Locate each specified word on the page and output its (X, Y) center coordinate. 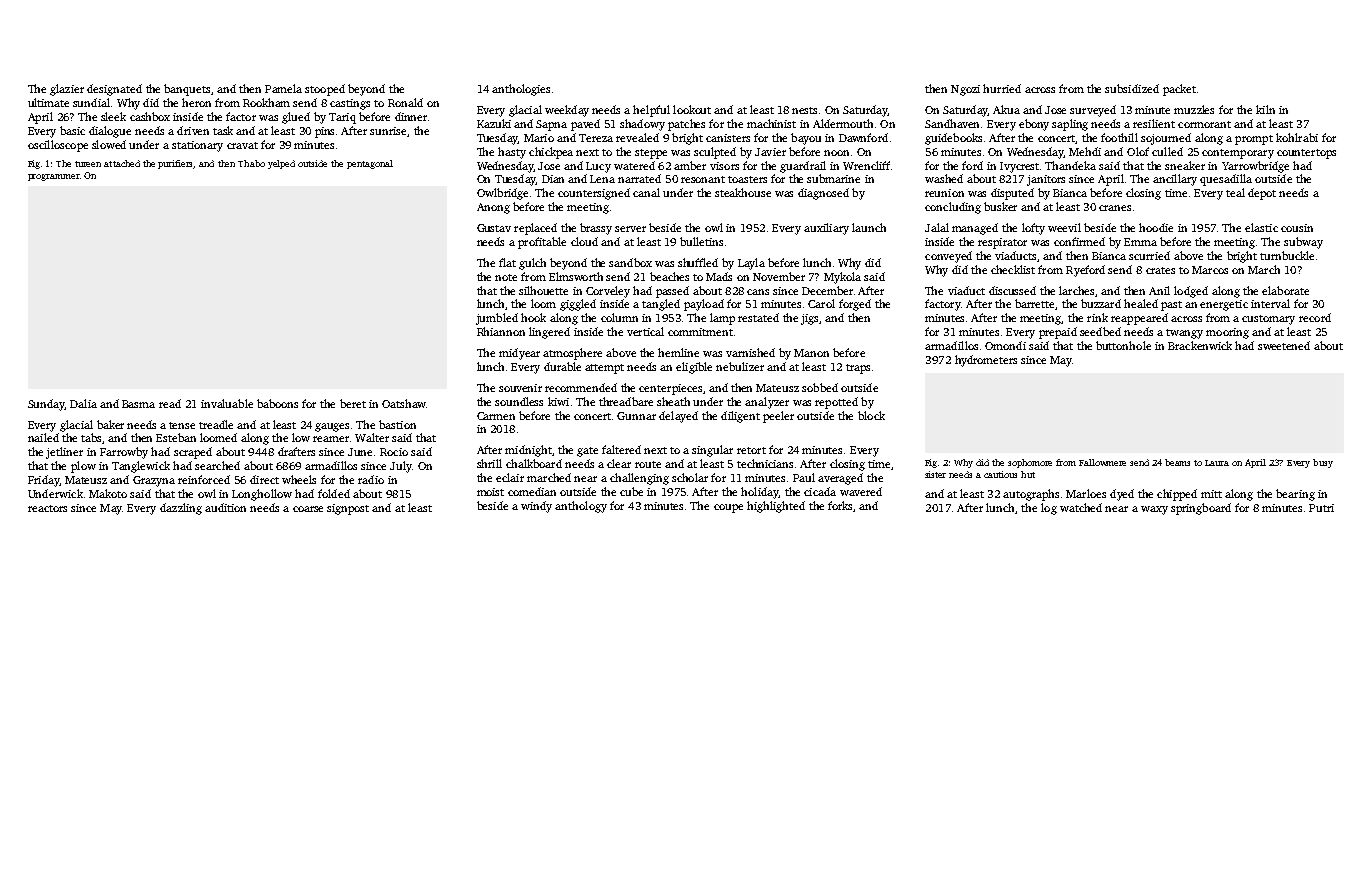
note (506, 277)
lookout (692, 109)
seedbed (1100, 331)
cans (758, 292)
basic (72, 130)
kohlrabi (1297, 137)
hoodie (1156, 227)
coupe (728, 508)
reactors (47, 508)
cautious (1000, 474)
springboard (1201, 509)
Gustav (494, 228)
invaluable (227, 403)
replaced (535, 229)
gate (587, 452)
